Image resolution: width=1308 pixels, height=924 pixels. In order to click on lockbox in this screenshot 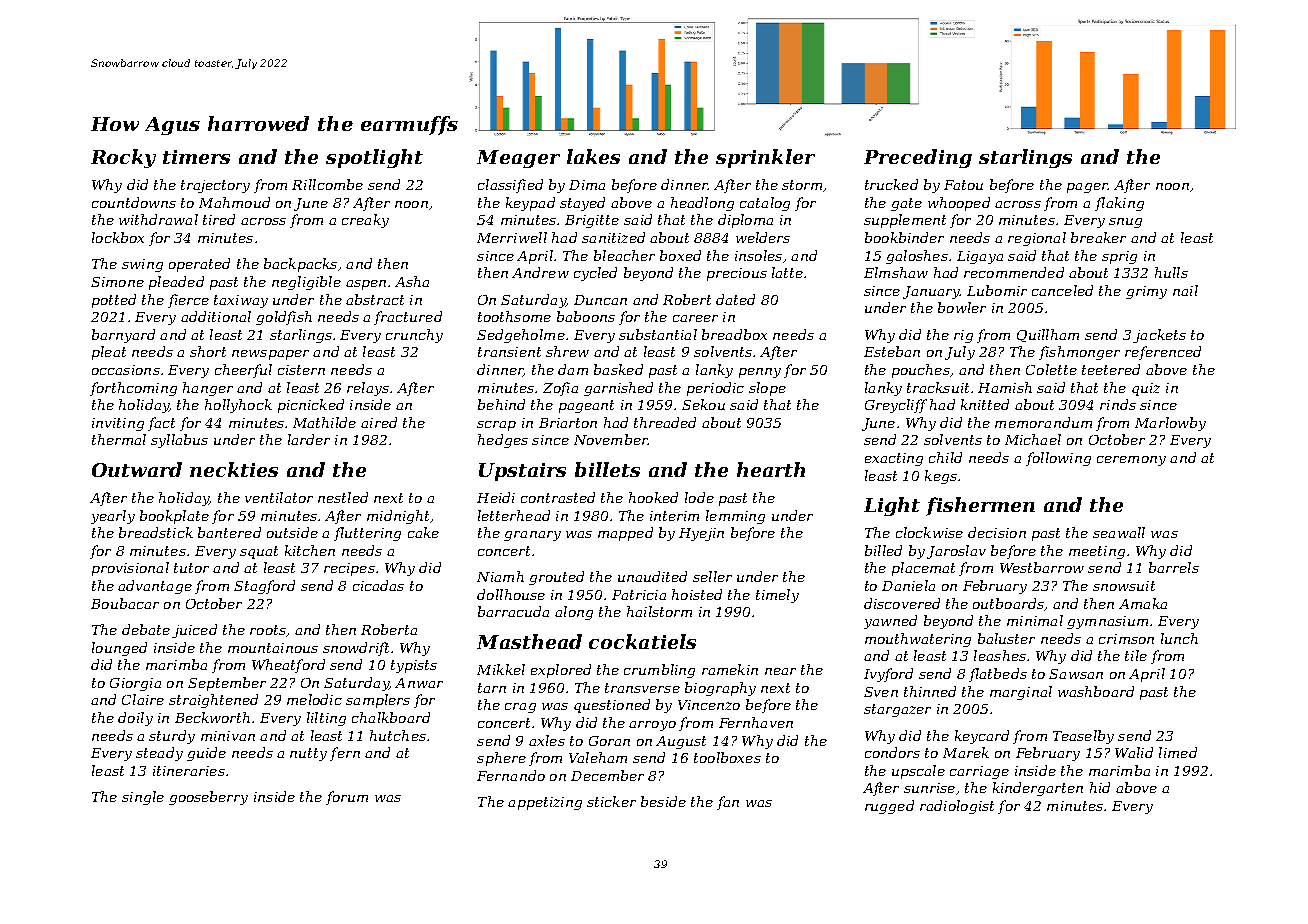, I will do `click(118, 237)`.
